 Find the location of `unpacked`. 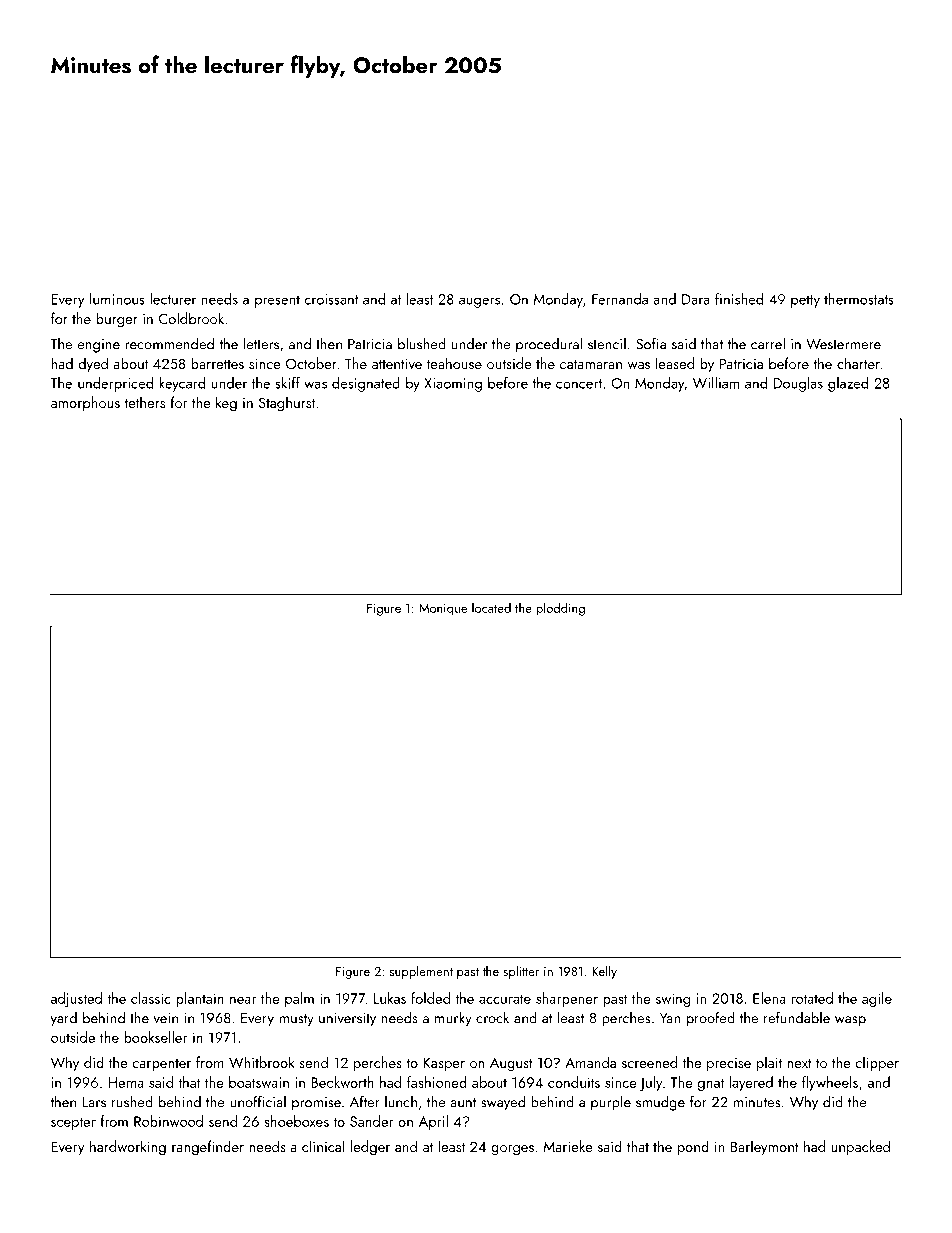

unpacked is located at coordinates (860, 1147).
